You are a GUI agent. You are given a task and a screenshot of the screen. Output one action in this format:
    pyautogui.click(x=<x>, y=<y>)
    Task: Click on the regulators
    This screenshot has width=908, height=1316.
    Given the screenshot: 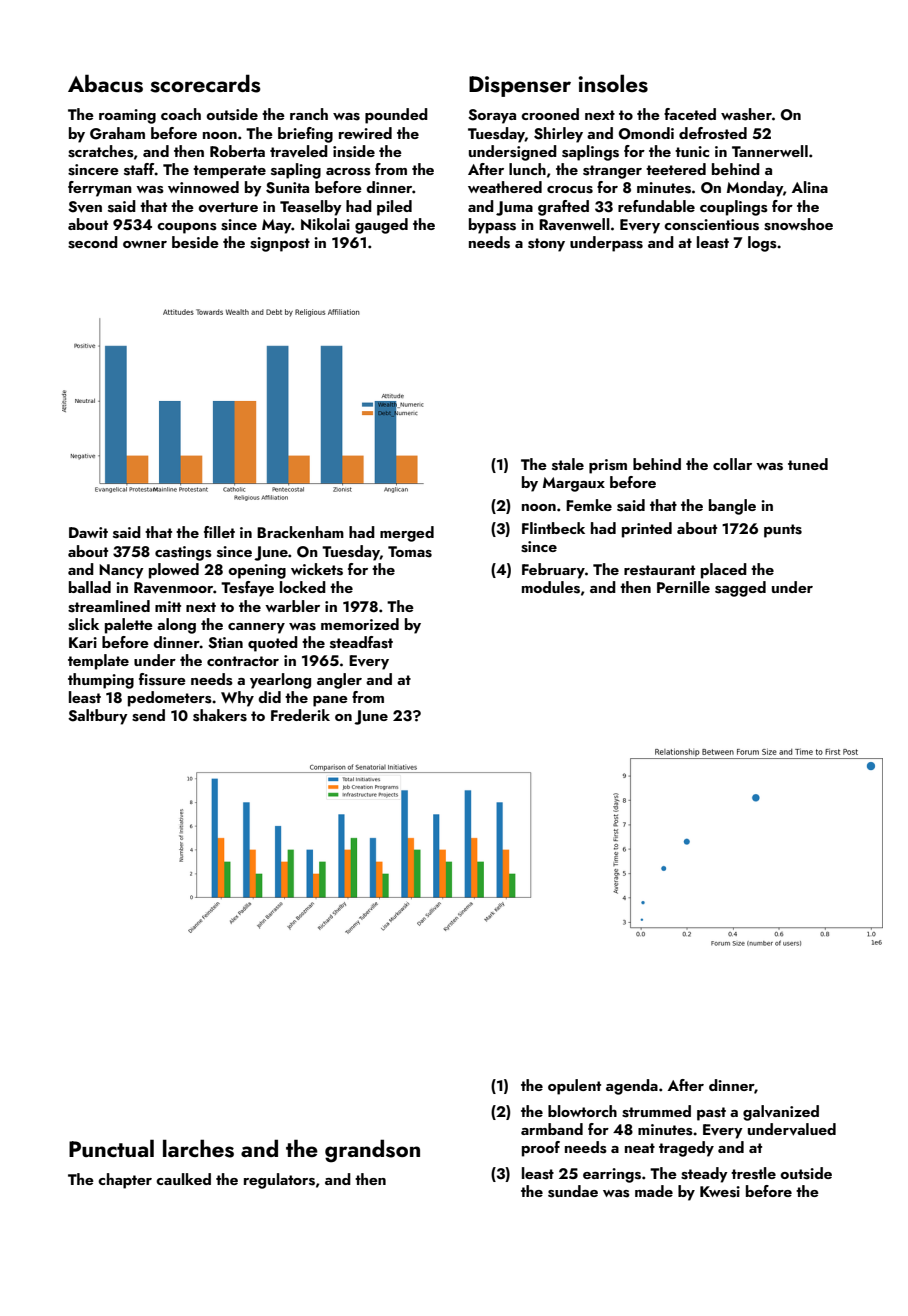 What is the action you would take?
    pyautogui.click(x=279, y=1181)
